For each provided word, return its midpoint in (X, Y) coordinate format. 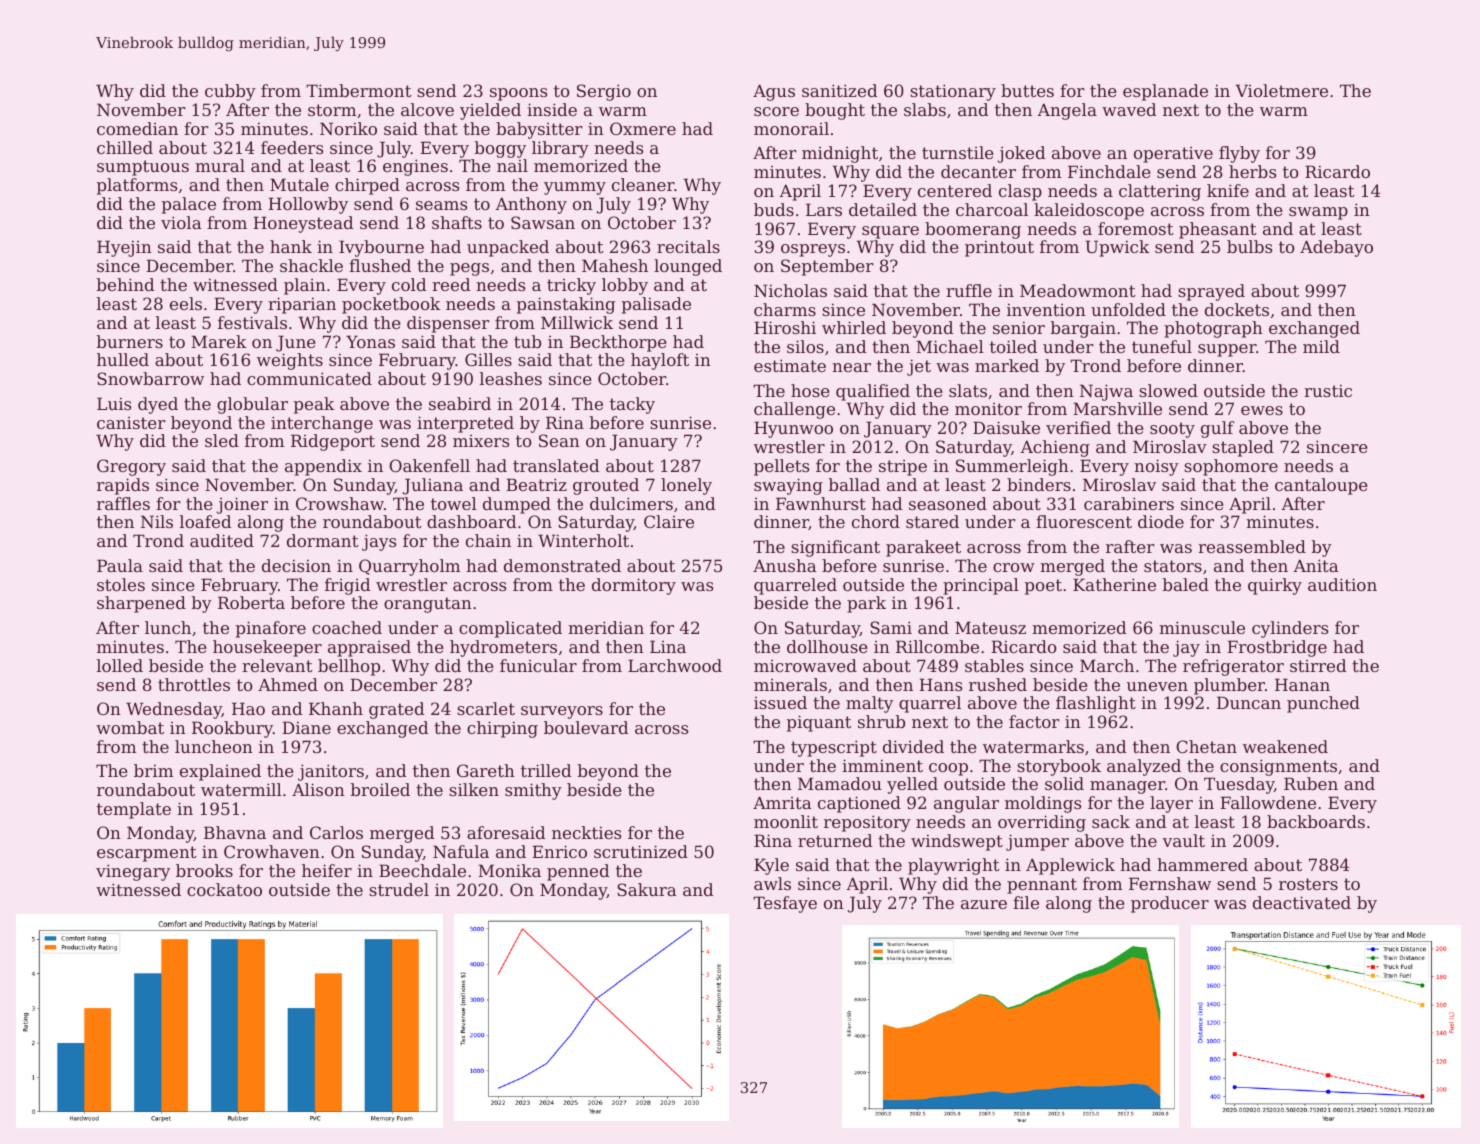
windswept (957, 842)
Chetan (1206, 746)
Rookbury (232, 729)
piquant (819, 723)
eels (186, 303)
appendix (323, 467)
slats (968, 390)
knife (1228, 190)
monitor (988, 409)
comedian (137, 128)
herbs (1252, 171)
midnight (840, 154)
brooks (204, 870)
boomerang (973, 230)
